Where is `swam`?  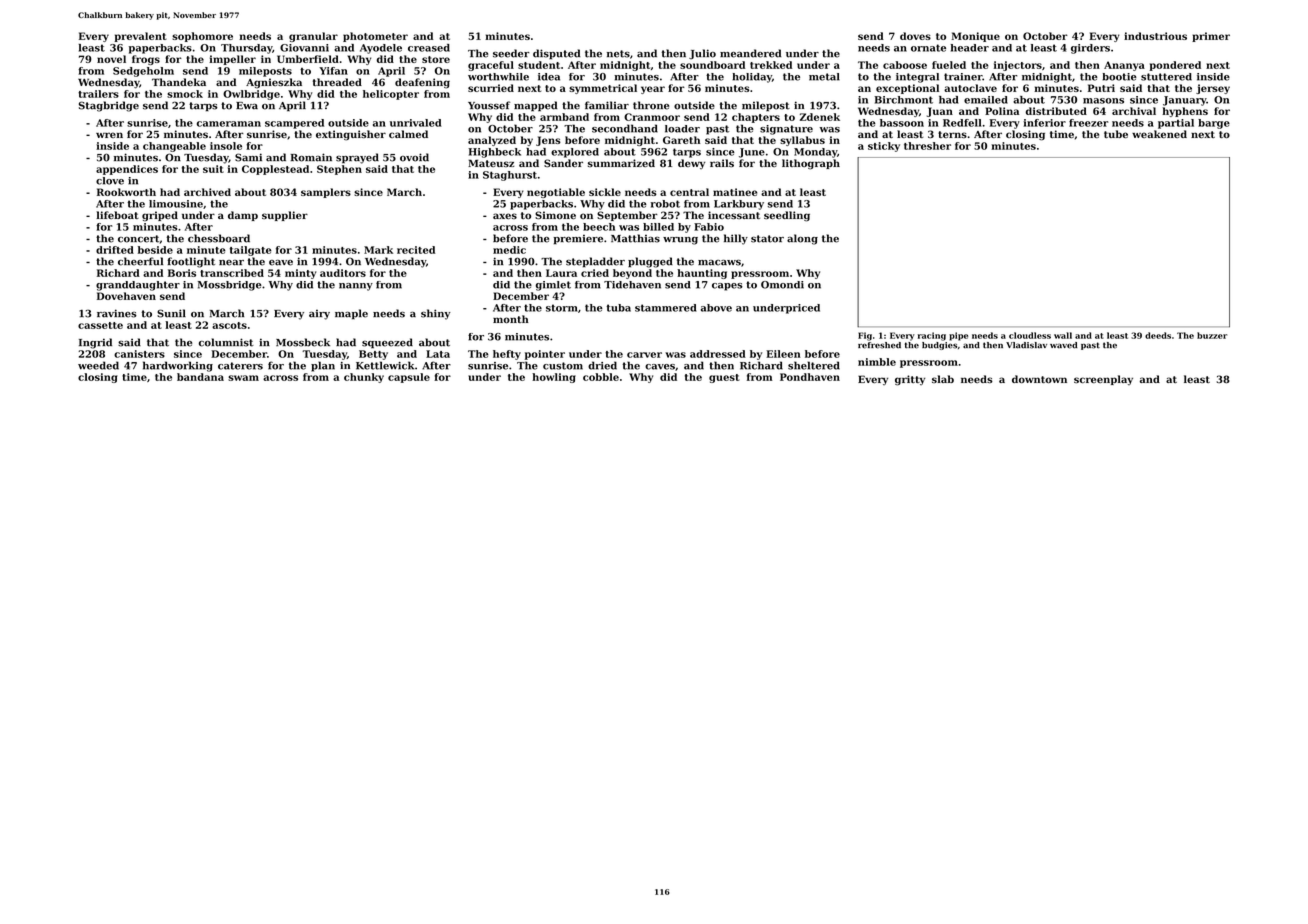
swam is located at coordinates (243, 378).
